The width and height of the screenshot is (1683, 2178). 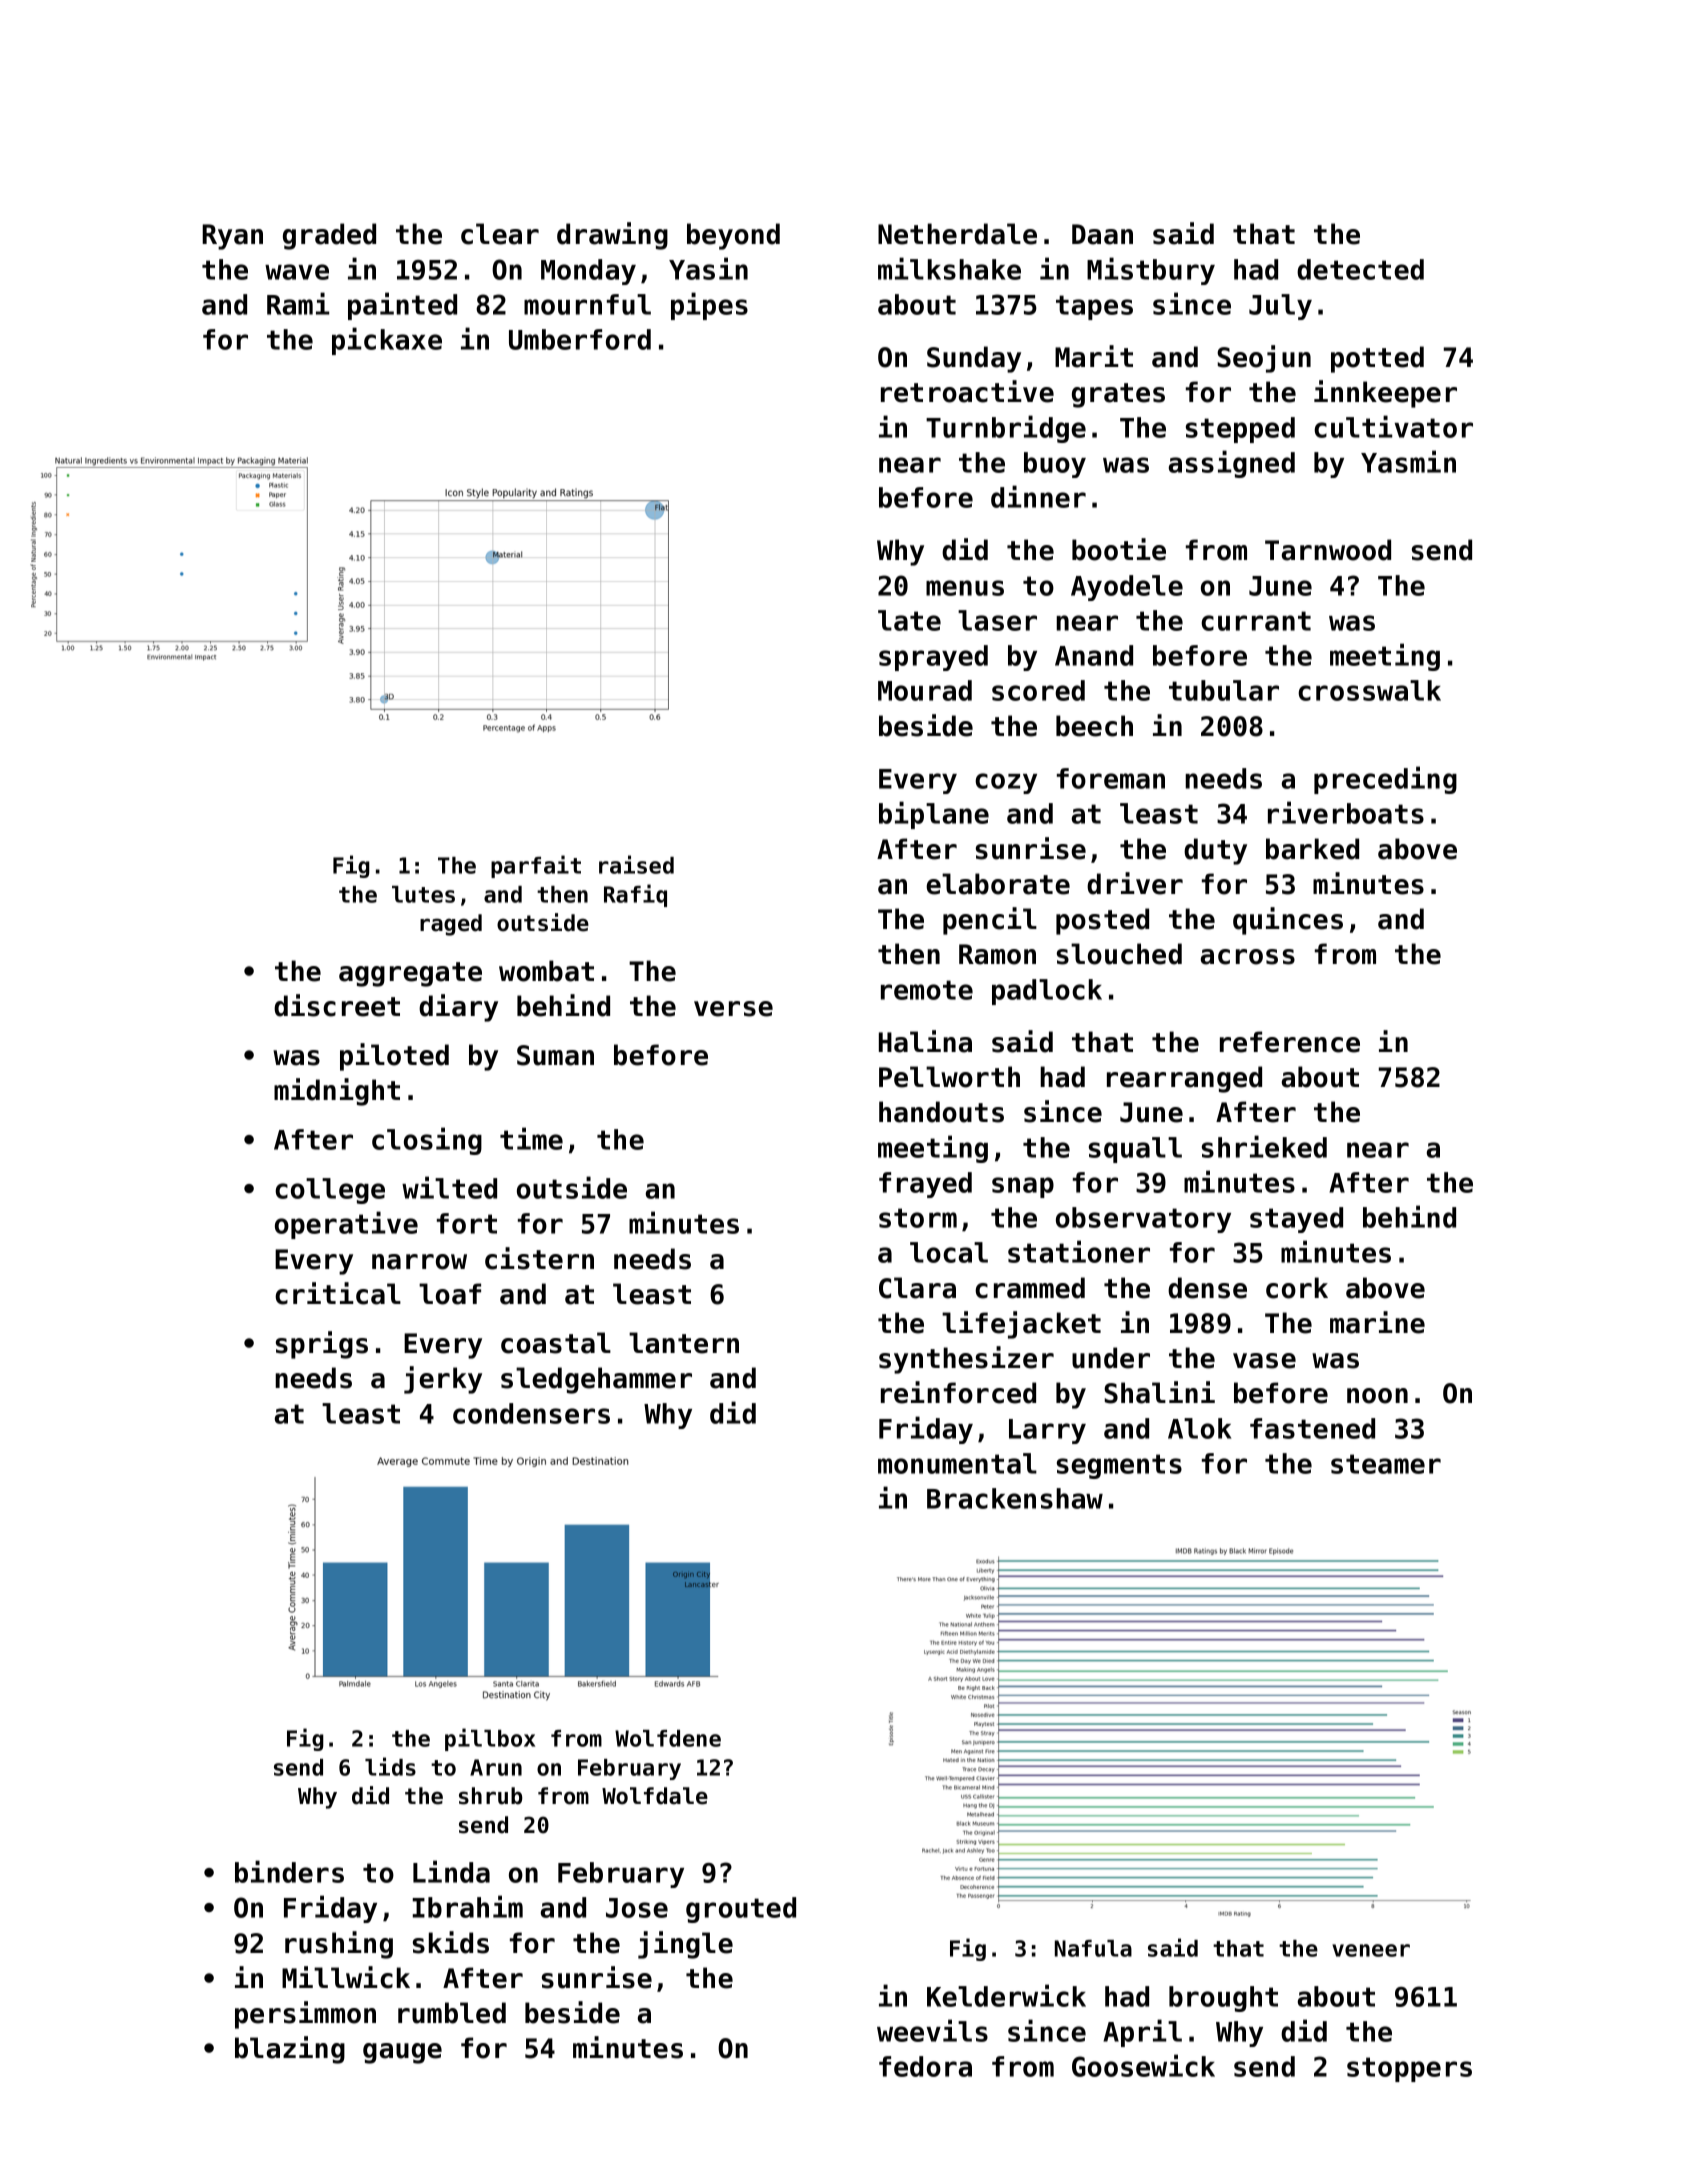 What do you see at coordinates (1386, 1464) in the screenshot?
I see `steamer` at bounding box center [1386, 1464].
